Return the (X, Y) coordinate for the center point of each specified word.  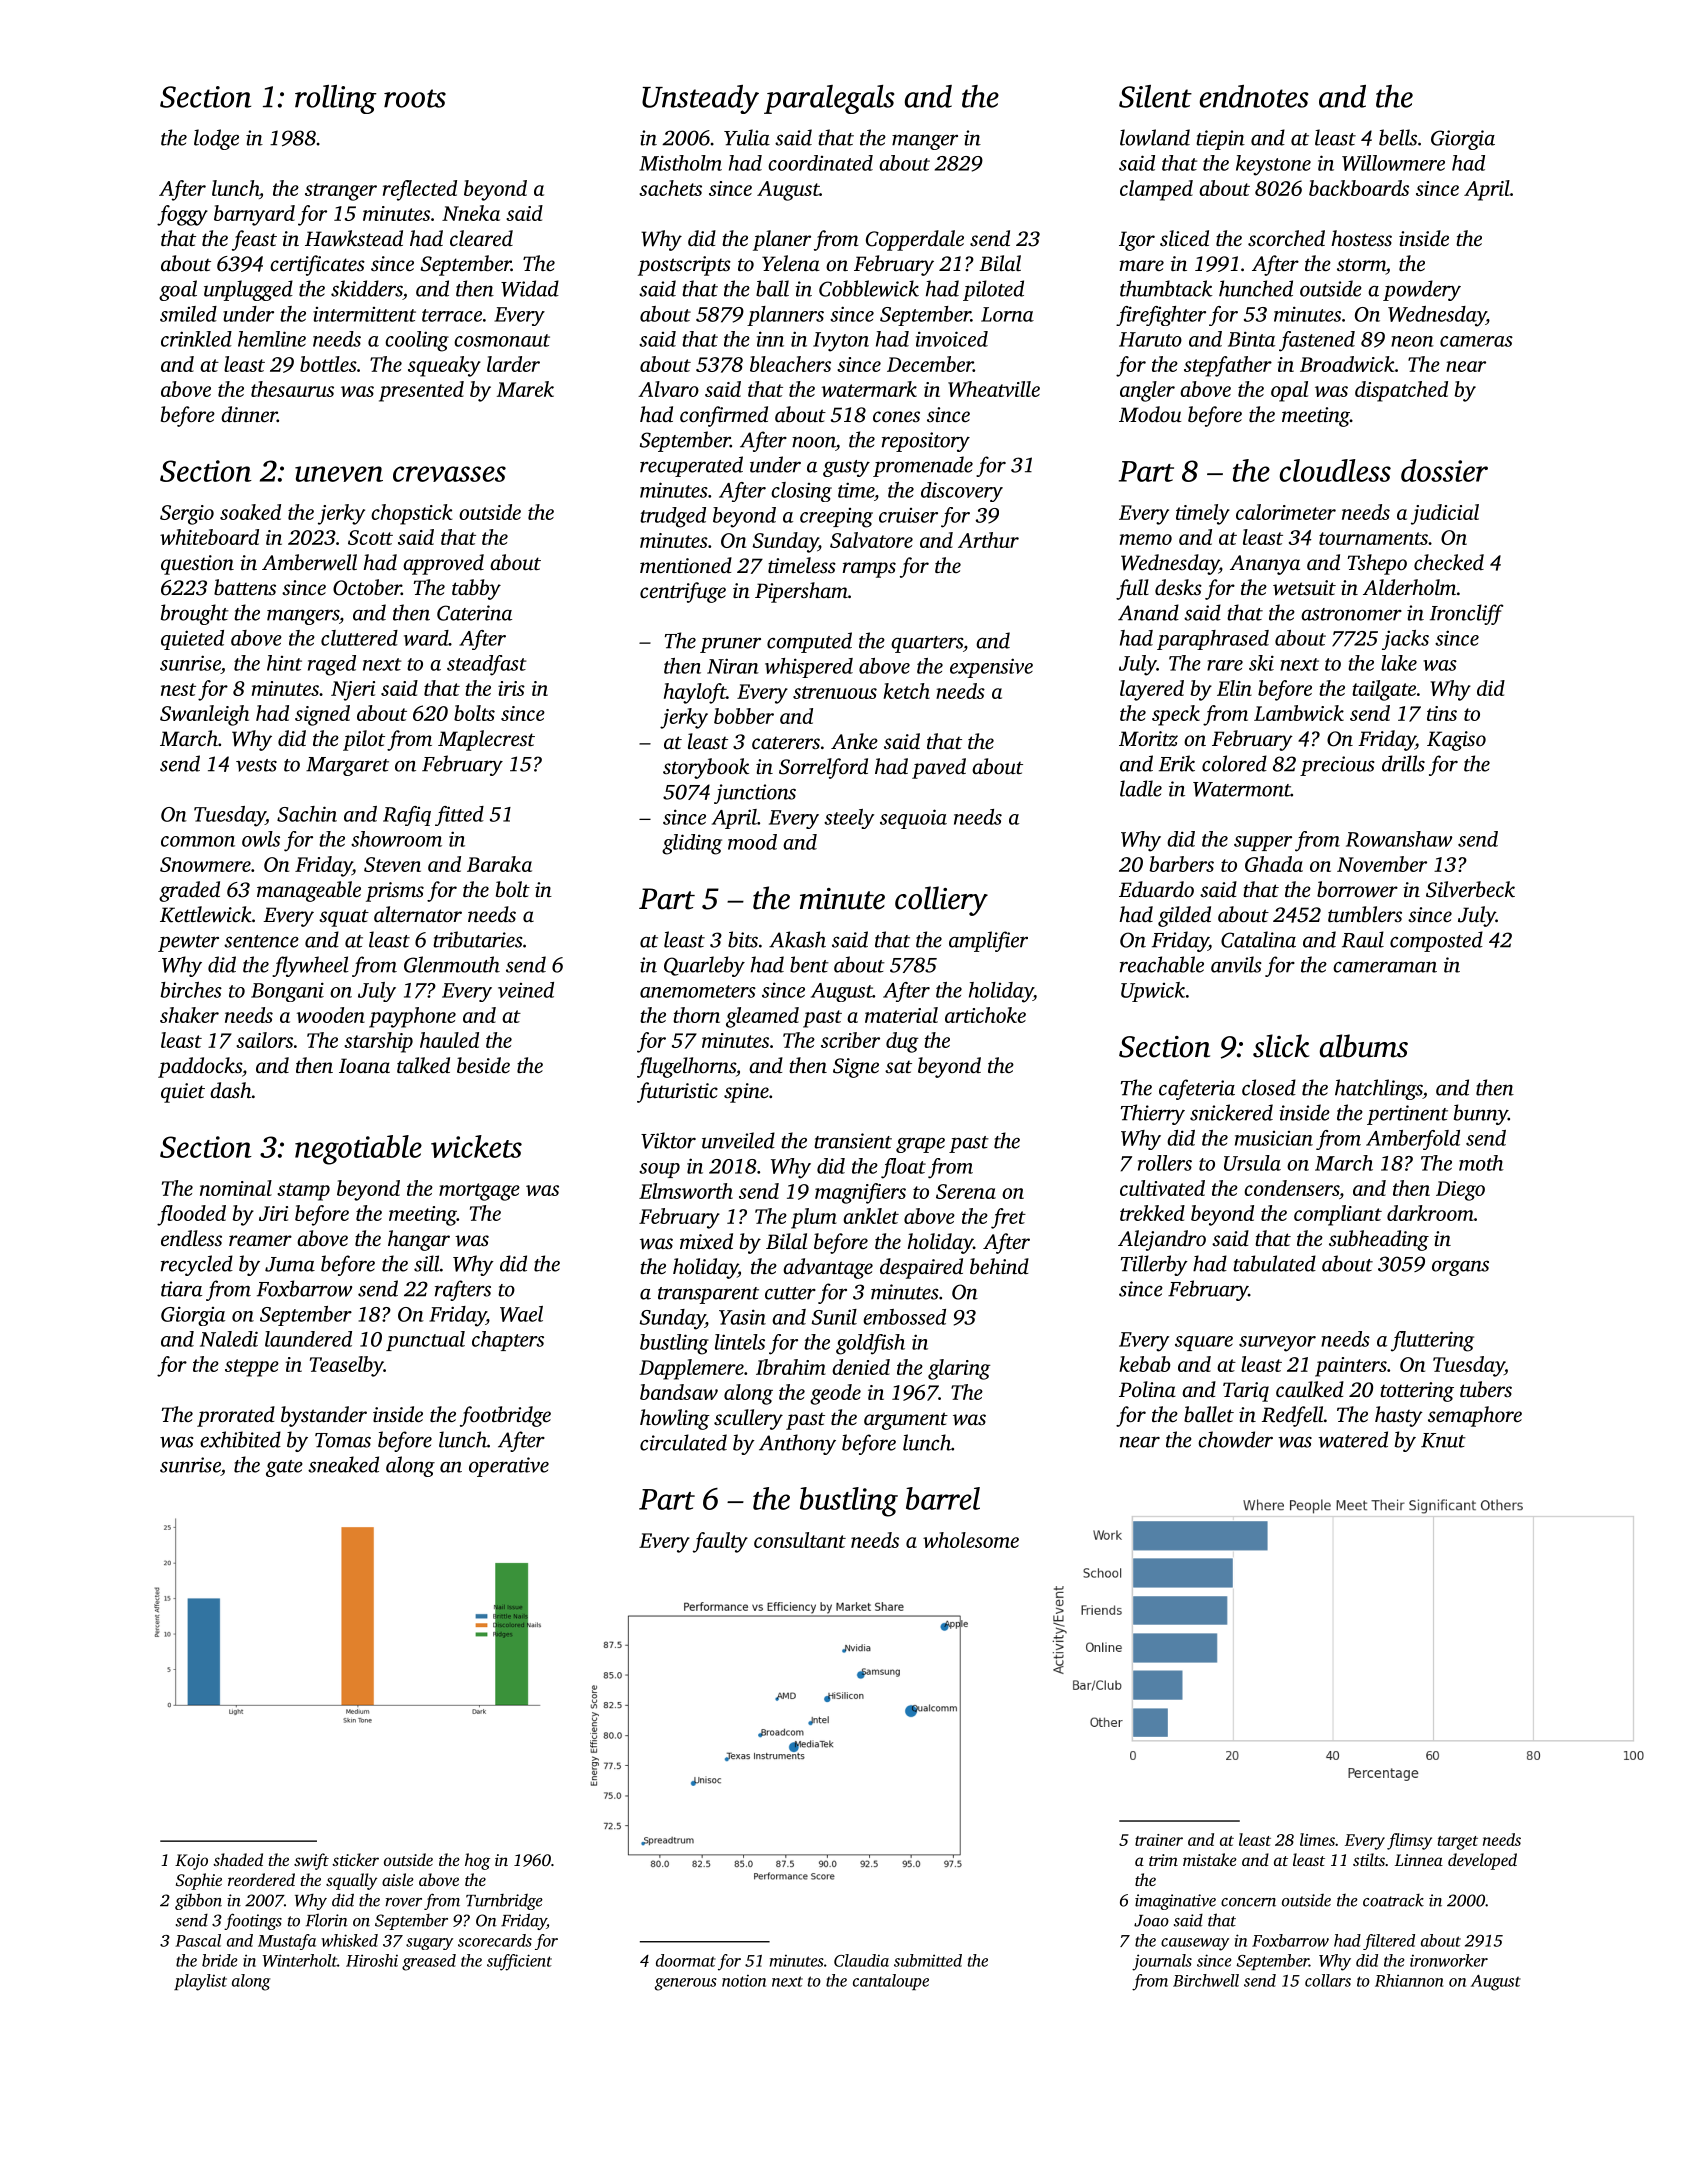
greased (429, 1962)
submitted (928, 1960)
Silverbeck (1470, 889)
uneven (339, 474)
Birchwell (1206, 1980)
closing (801, 492)
